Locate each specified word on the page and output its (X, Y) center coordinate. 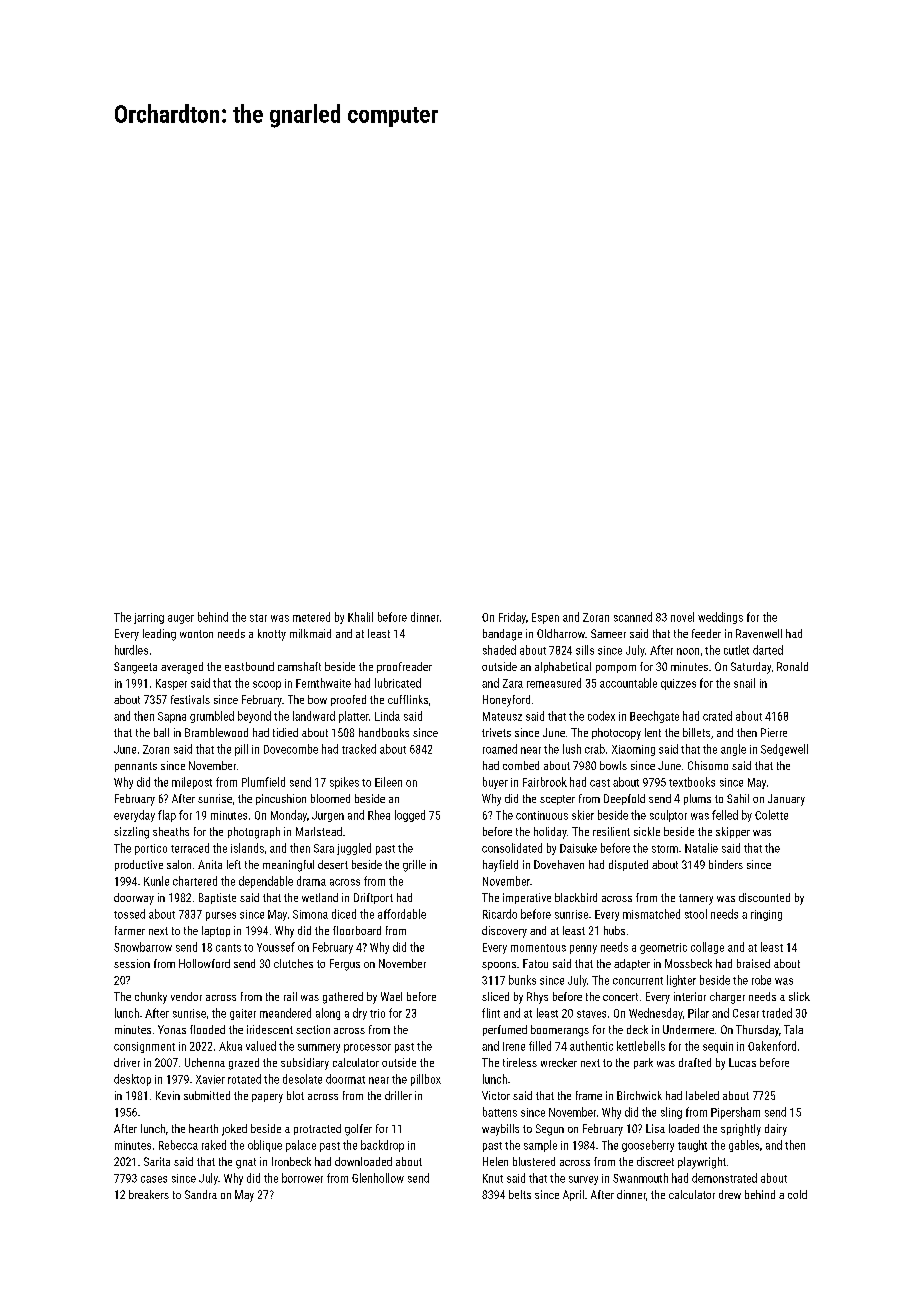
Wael (391, 996)
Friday (512, 618)
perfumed (505, 1030)
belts (520, 1194)
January (786, 800)
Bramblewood (216, 732)
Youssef (276, 947)
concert (620, 997)
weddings (720, 618)
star (258, 618)
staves (591, 1014)
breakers (149, 1194)
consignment (144, 1047)
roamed (500, 749)
